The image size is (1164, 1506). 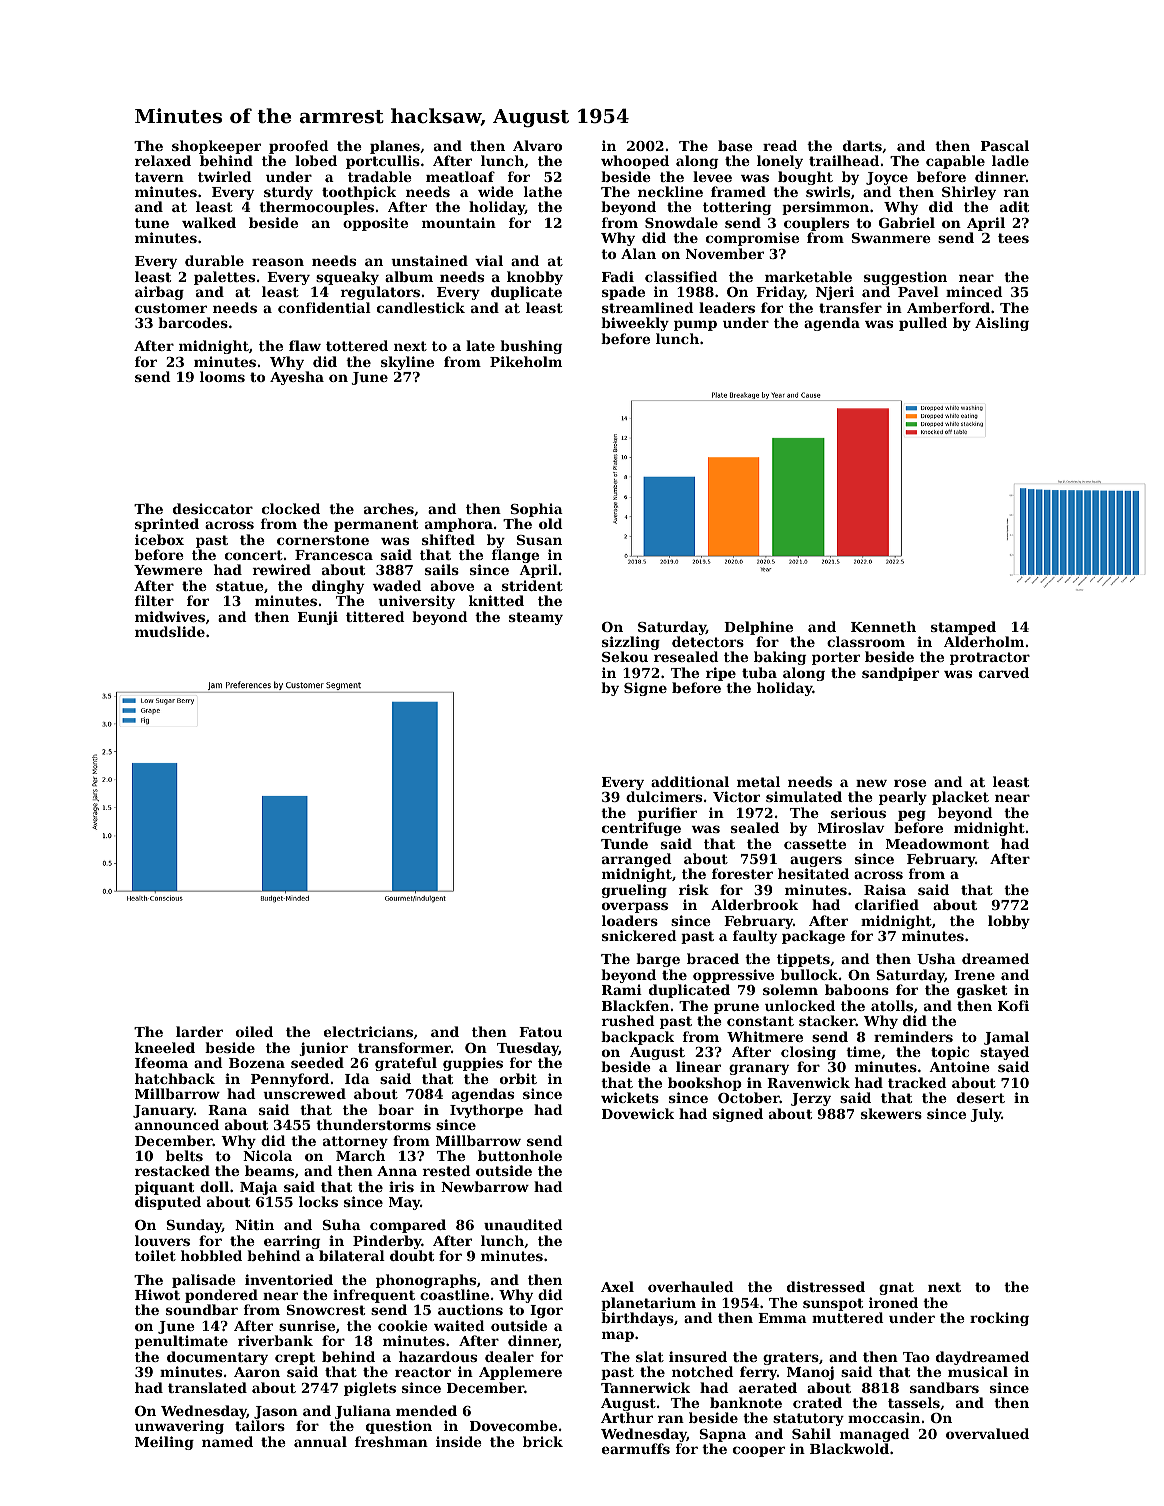 What do you see at coordinates (254, 1031) in the document?
I see `oiled` at bounding box center [254, 1031].
